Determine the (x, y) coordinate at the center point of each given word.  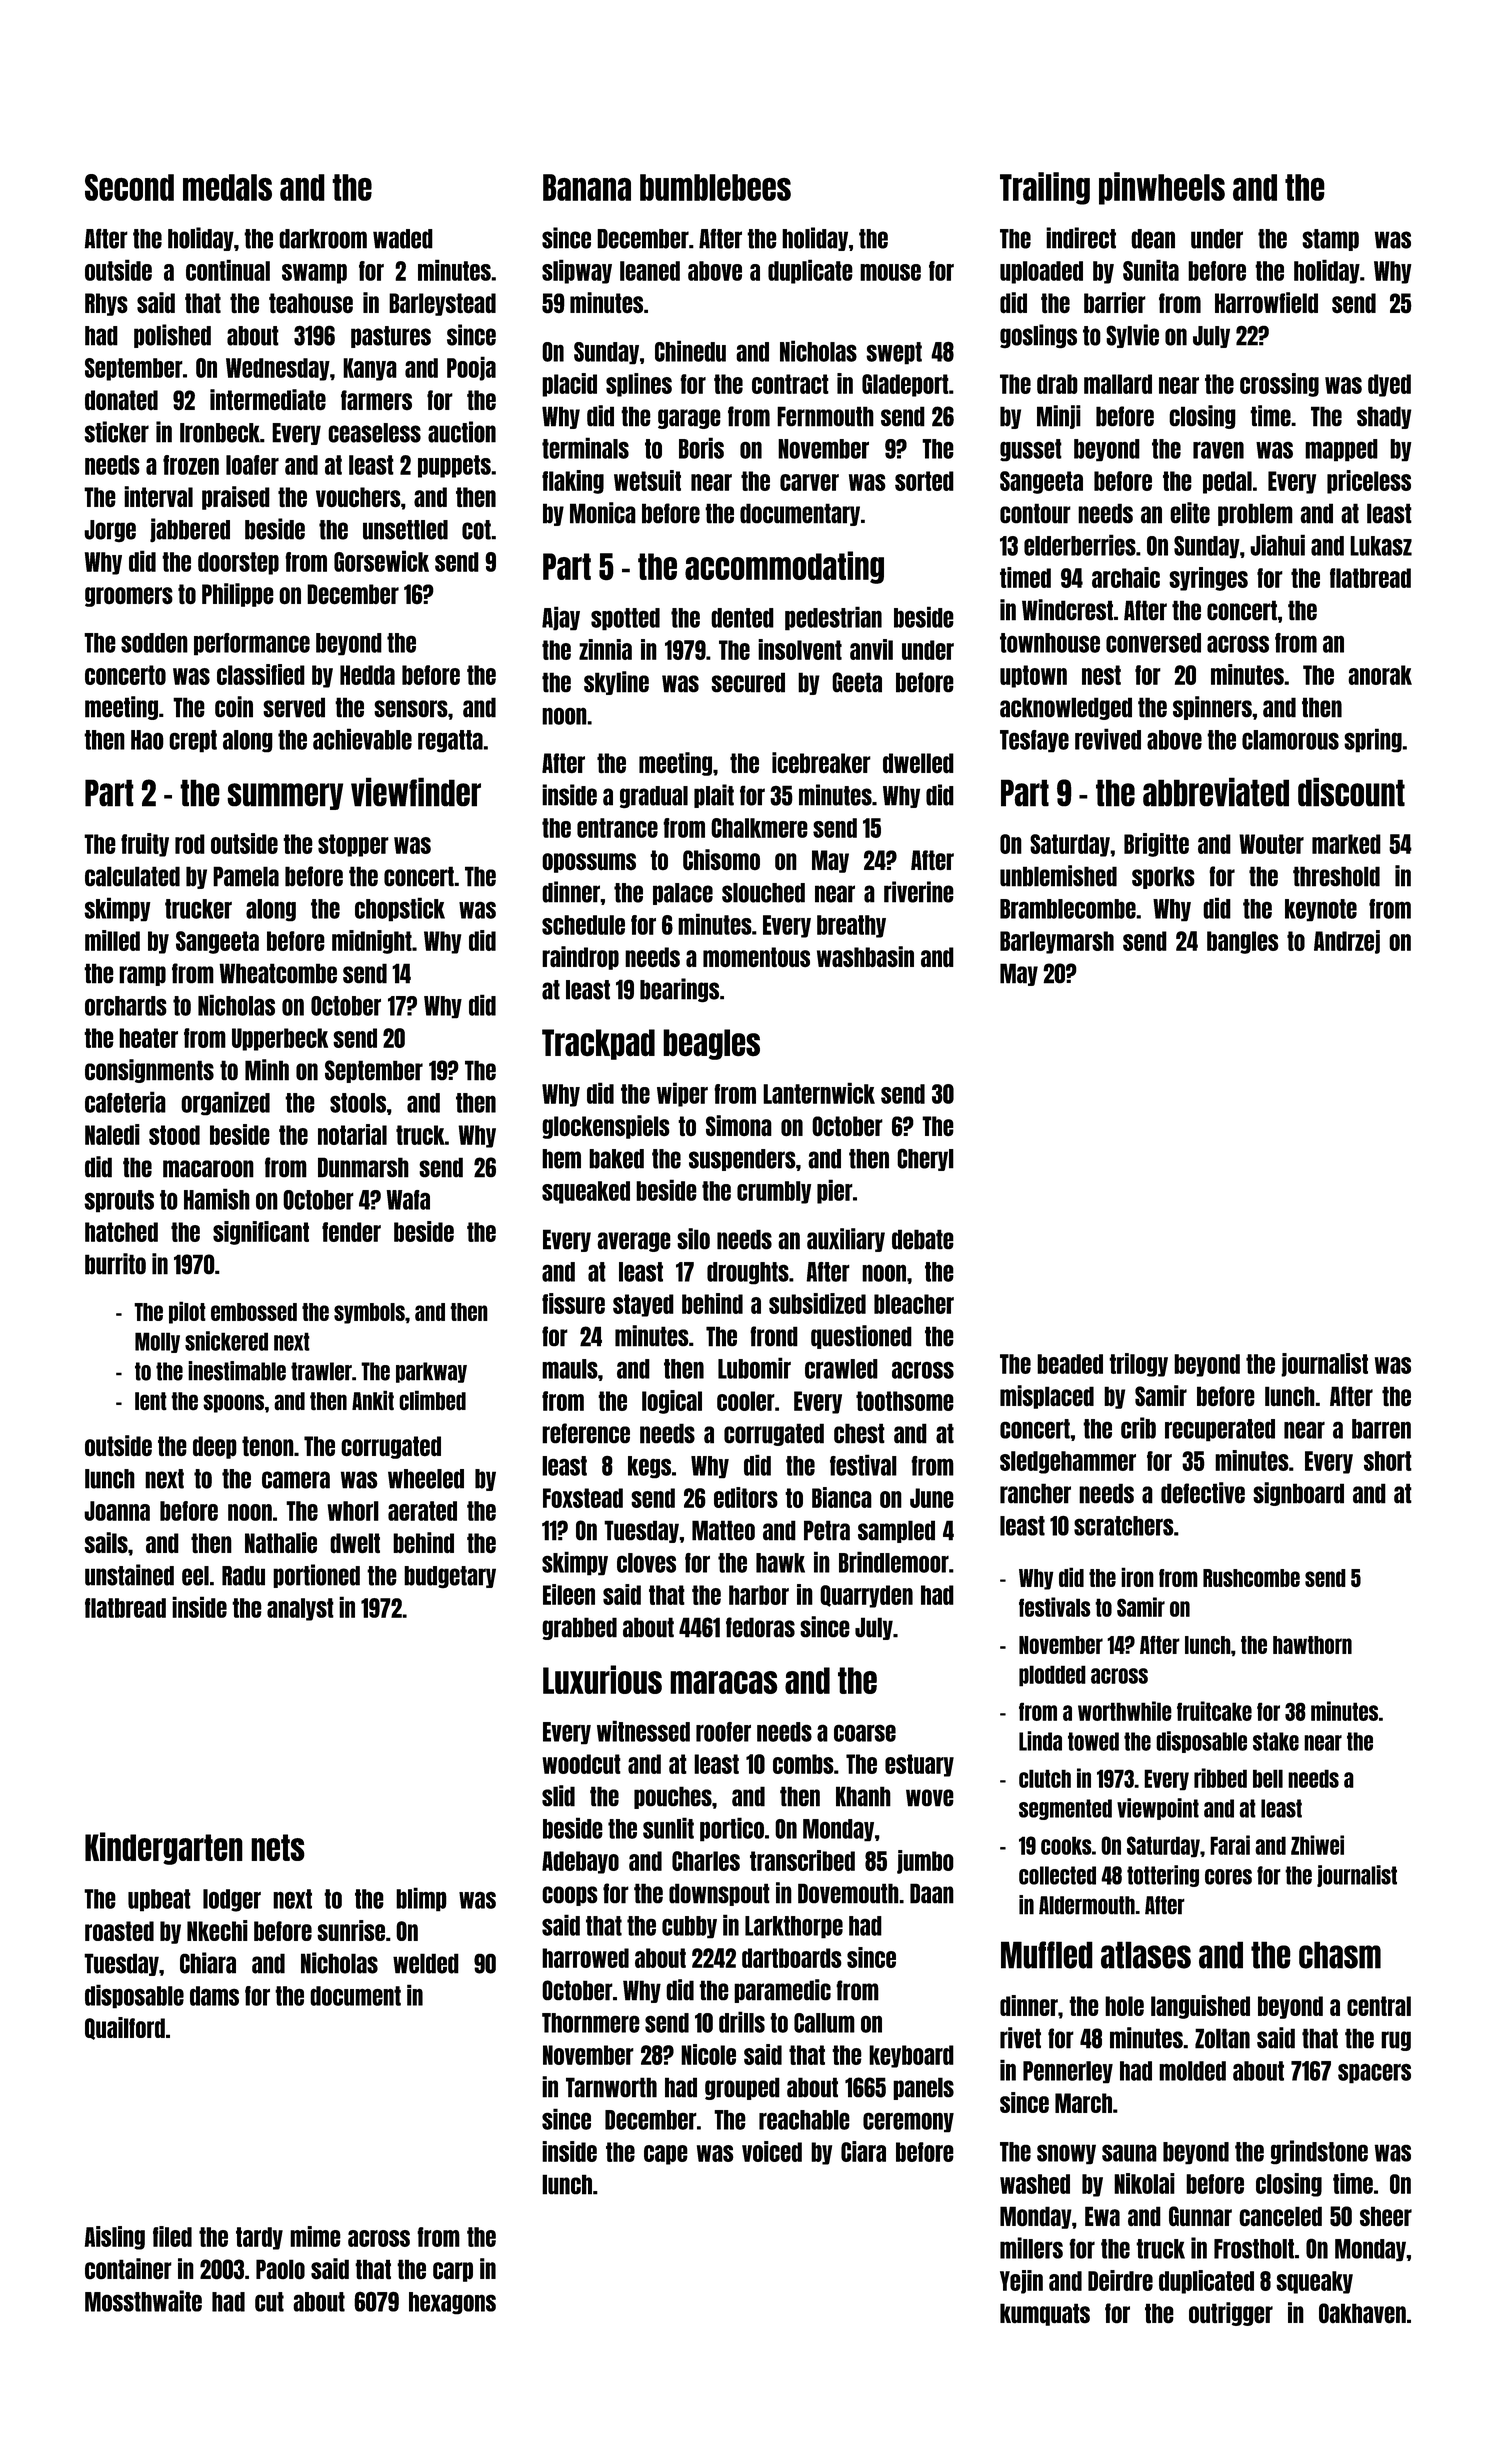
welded (426, 1963)
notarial (352, 1134)
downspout (719, 1894)
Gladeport (905, 385)
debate (923, 1239)
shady (1384, 417)
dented (742, 618)
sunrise (351, 1930)
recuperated (1220, 1430)
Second (129, 187)
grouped (742, 2088)
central (1379, 2006)
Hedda (367, 675)
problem (1255, 514)
